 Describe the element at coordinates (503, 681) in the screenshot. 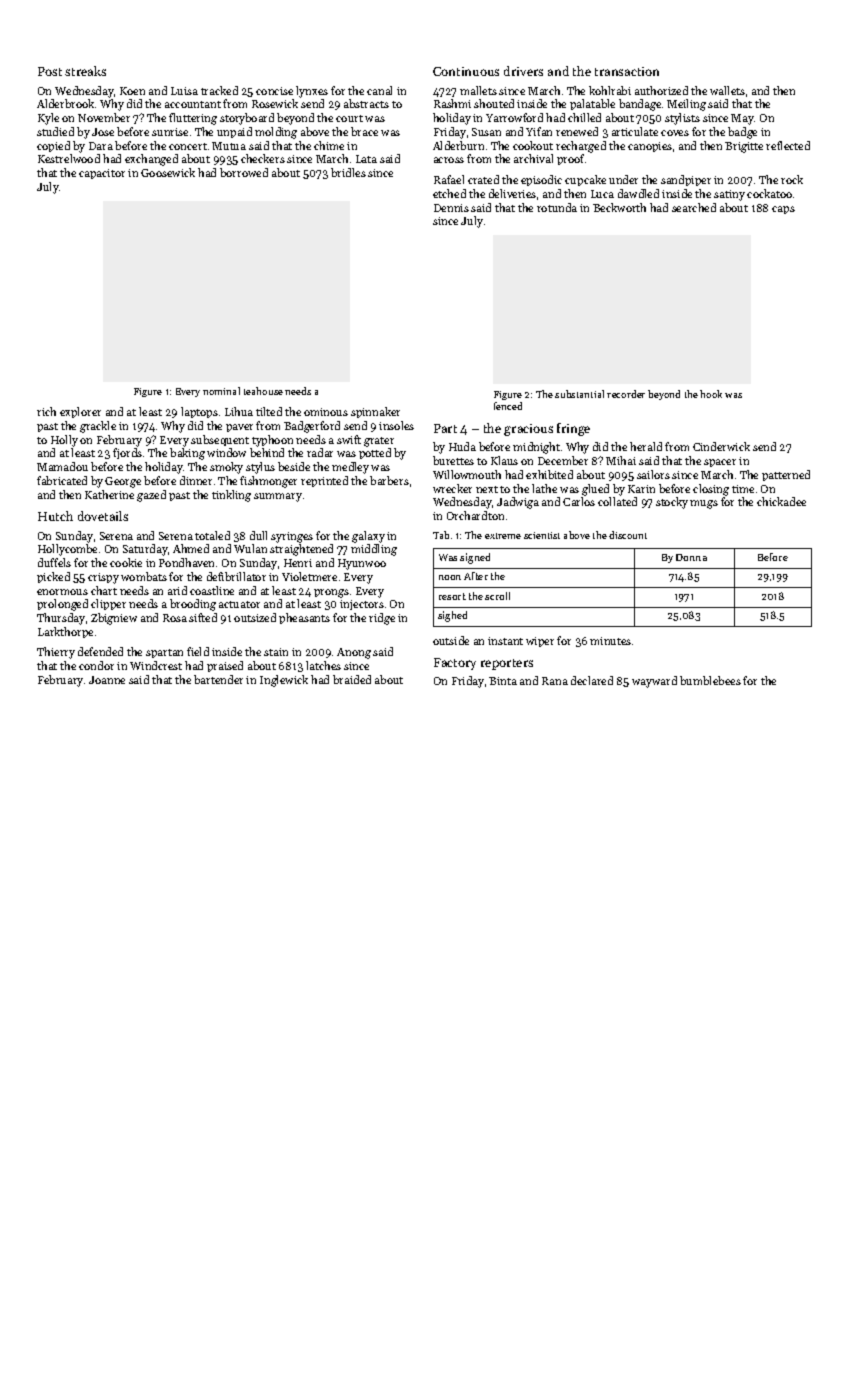

I see `Binta` at that location.
